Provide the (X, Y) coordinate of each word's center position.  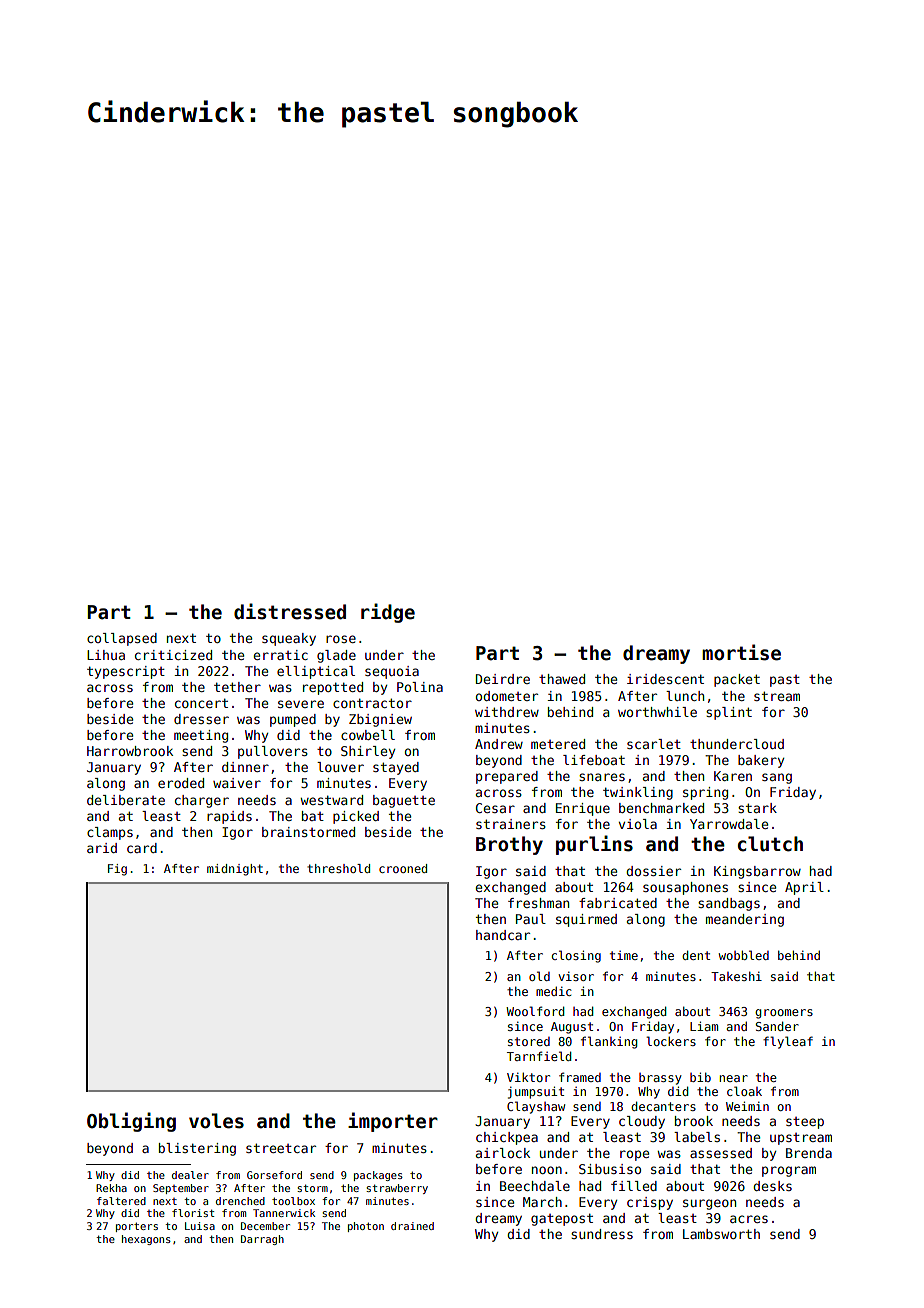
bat (313, 816)
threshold (338, 868)
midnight (235, 870)
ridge (388, 613)
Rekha (111, 1188)
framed (580, 1077)
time (624, 955)
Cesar (495, 808)
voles (216, 1121)
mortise (741, 652)
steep (805, 1123)
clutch (770, 844)
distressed (290, 611)
